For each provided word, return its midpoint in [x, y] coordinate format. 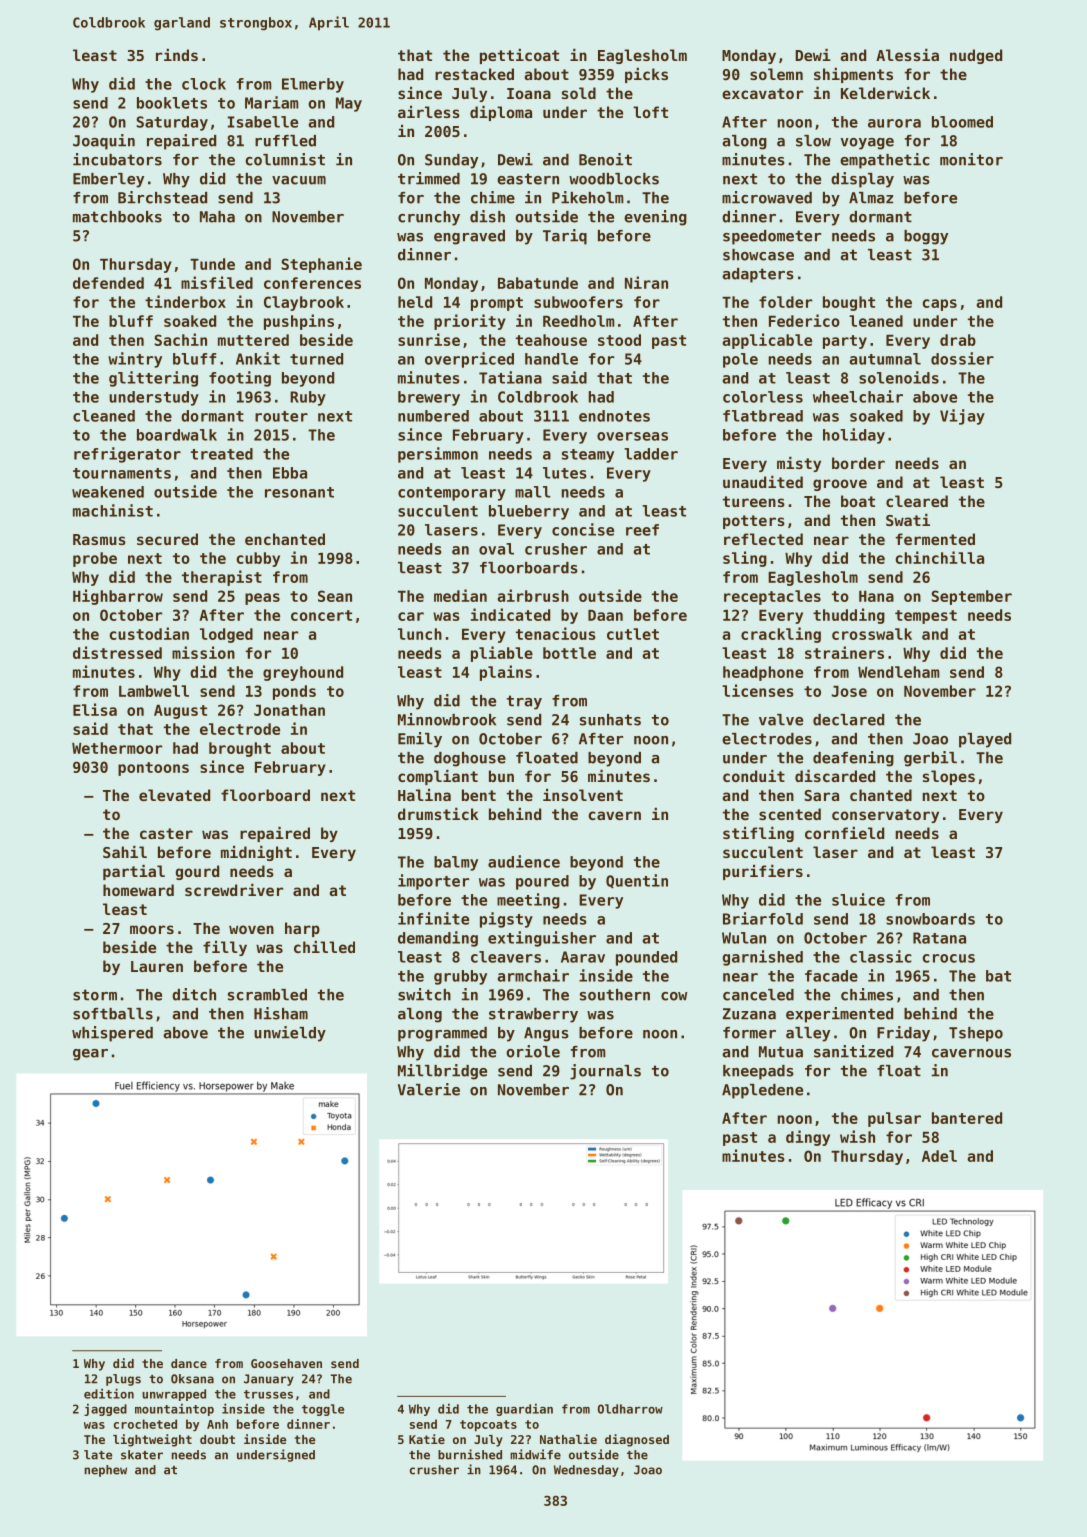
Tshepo [976, 1034]
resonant [299, 492]
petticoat [519, 56]
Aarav [583, 957]
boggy [926, 237]
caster [166, 833]
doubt [217, 1439]
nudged [976, 56]
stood [619, 340]
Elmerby [313, 85]
